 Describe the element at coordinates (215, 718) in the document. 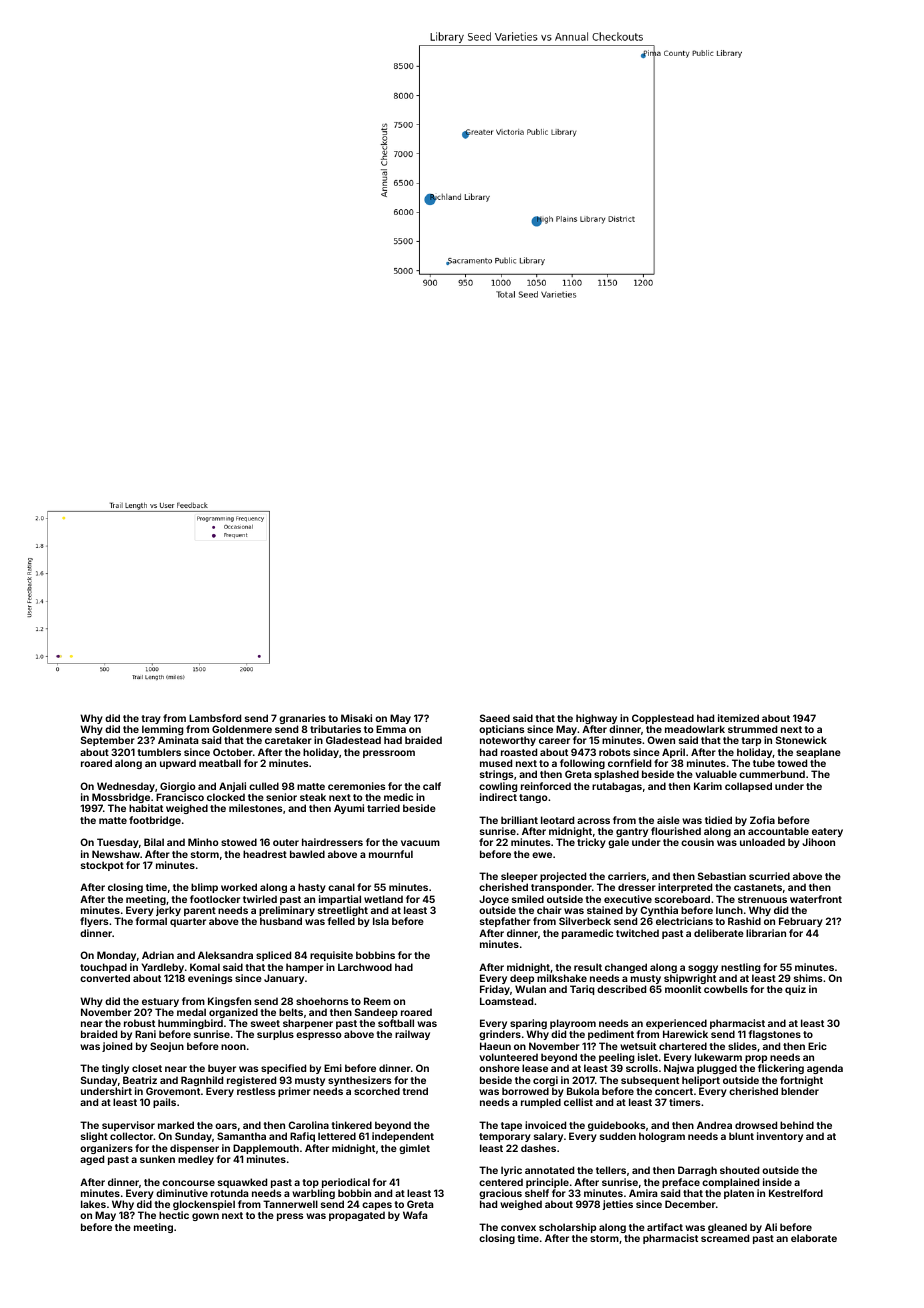

I see `Lambsford` at that location.
